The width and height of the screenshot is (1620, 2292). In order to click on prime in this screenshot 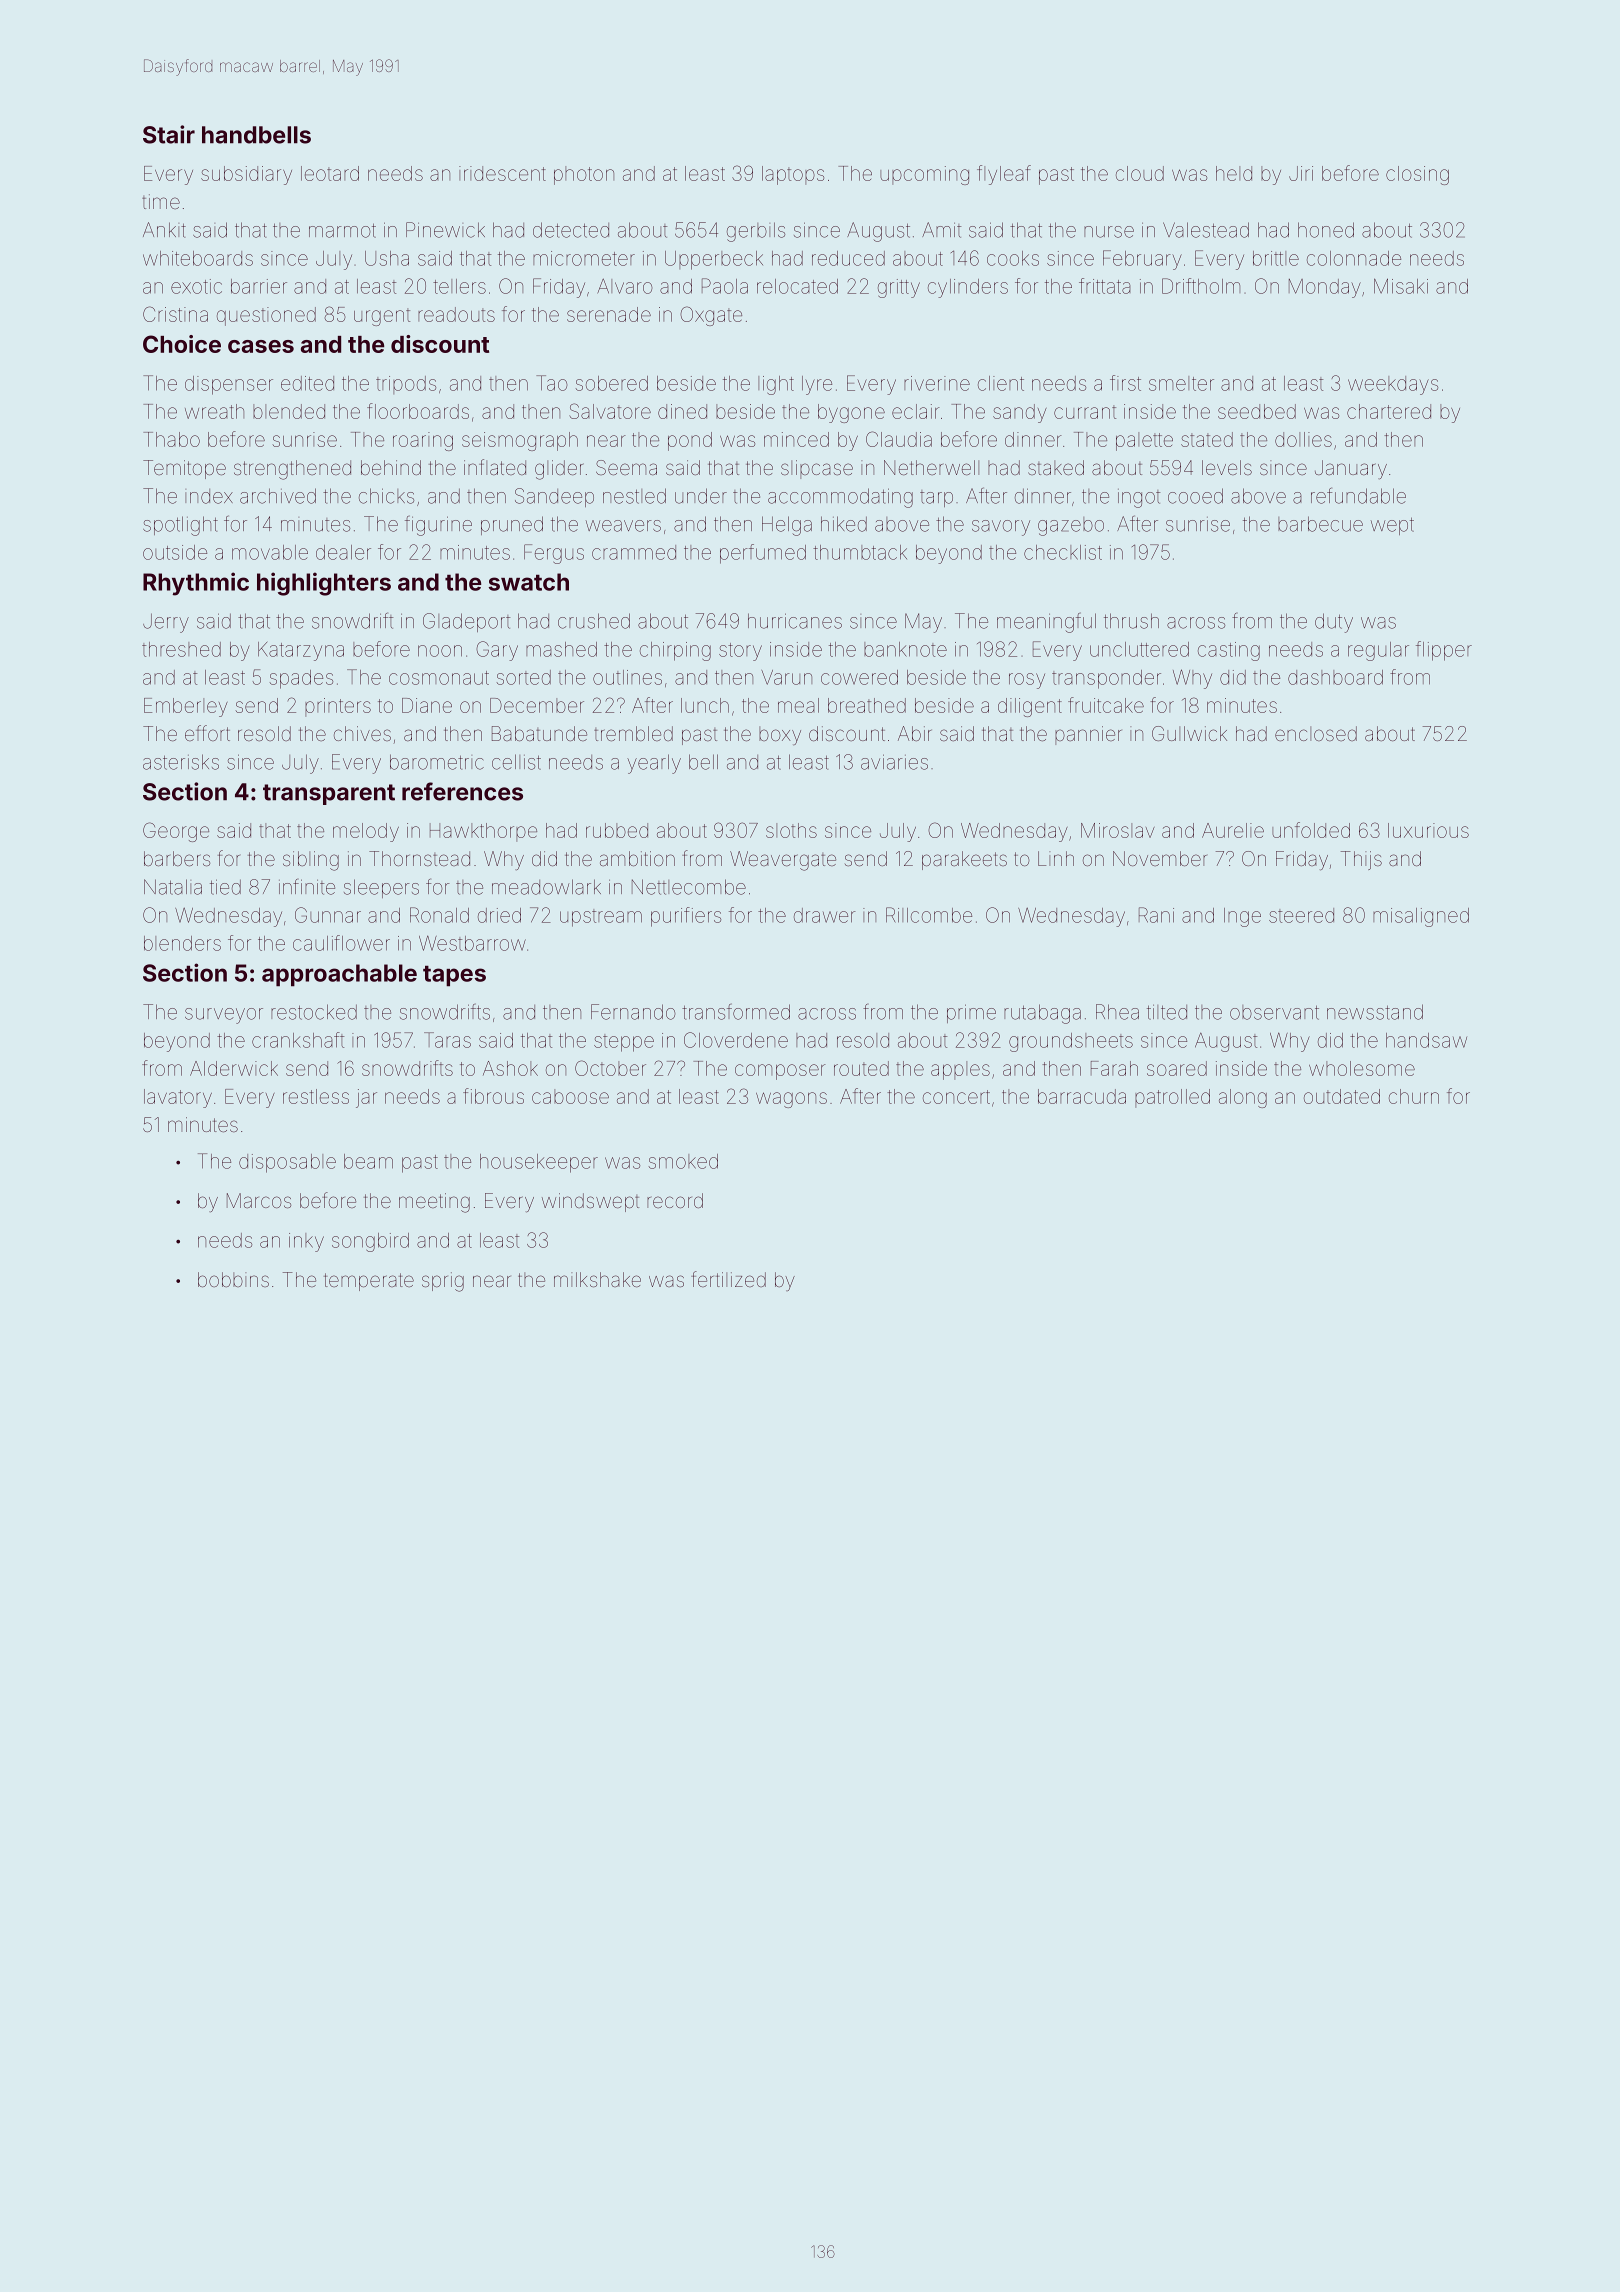, I will do `click(971, 1013)`.
